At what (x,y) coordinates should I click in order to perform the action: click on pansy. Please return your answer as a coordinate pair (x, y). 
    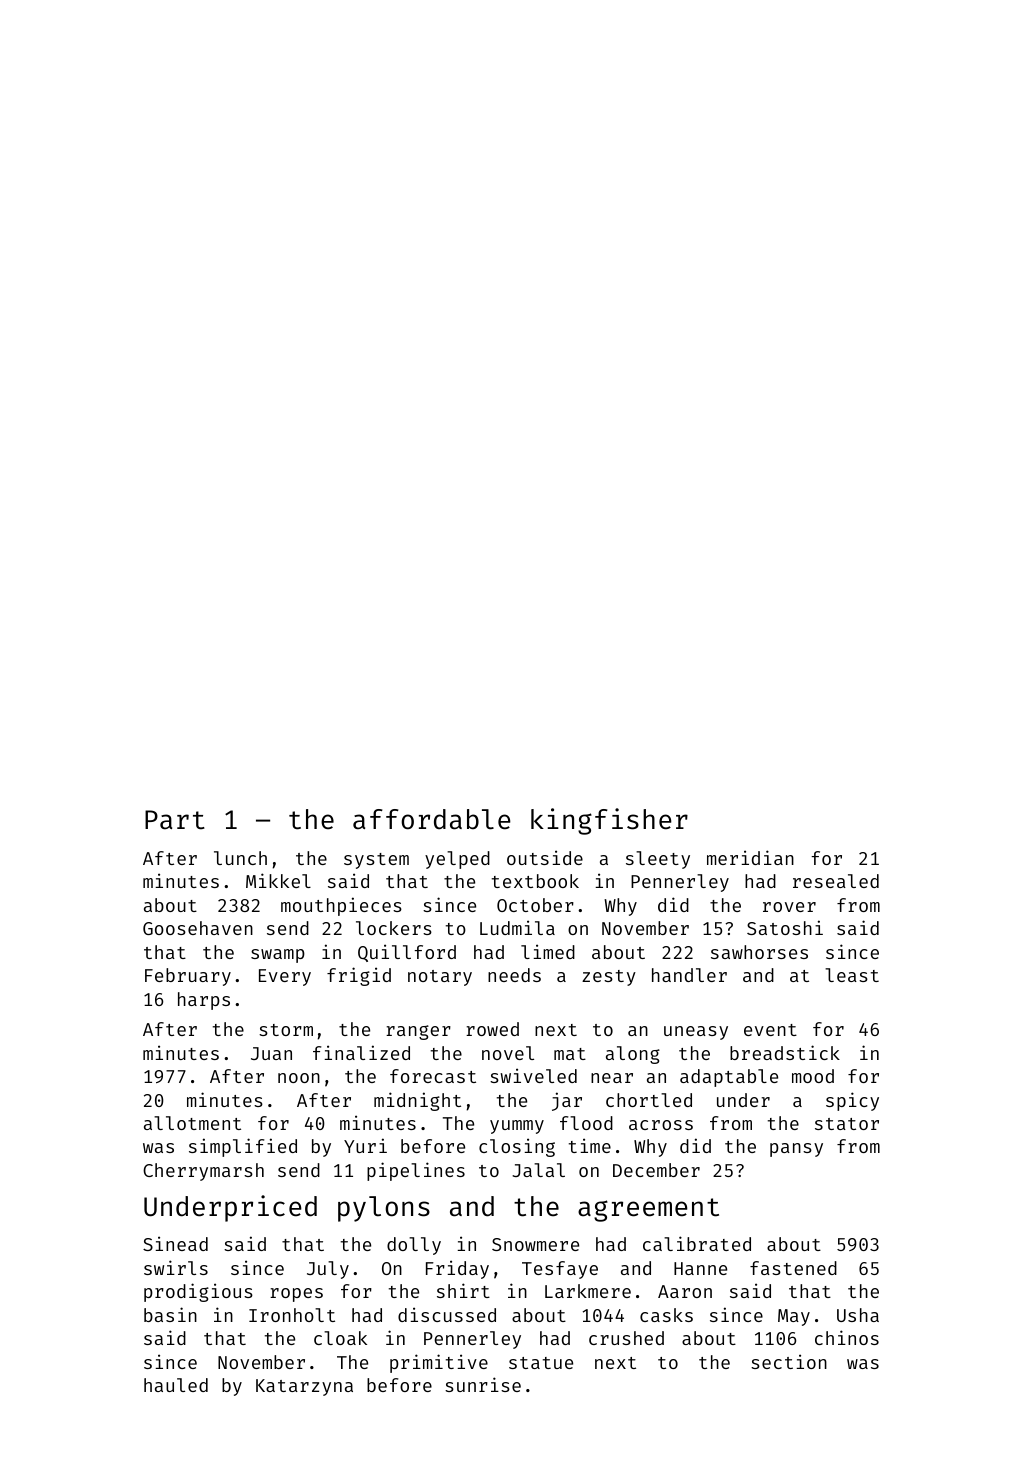
    Looking at the image, I should click on (796, 1150).
